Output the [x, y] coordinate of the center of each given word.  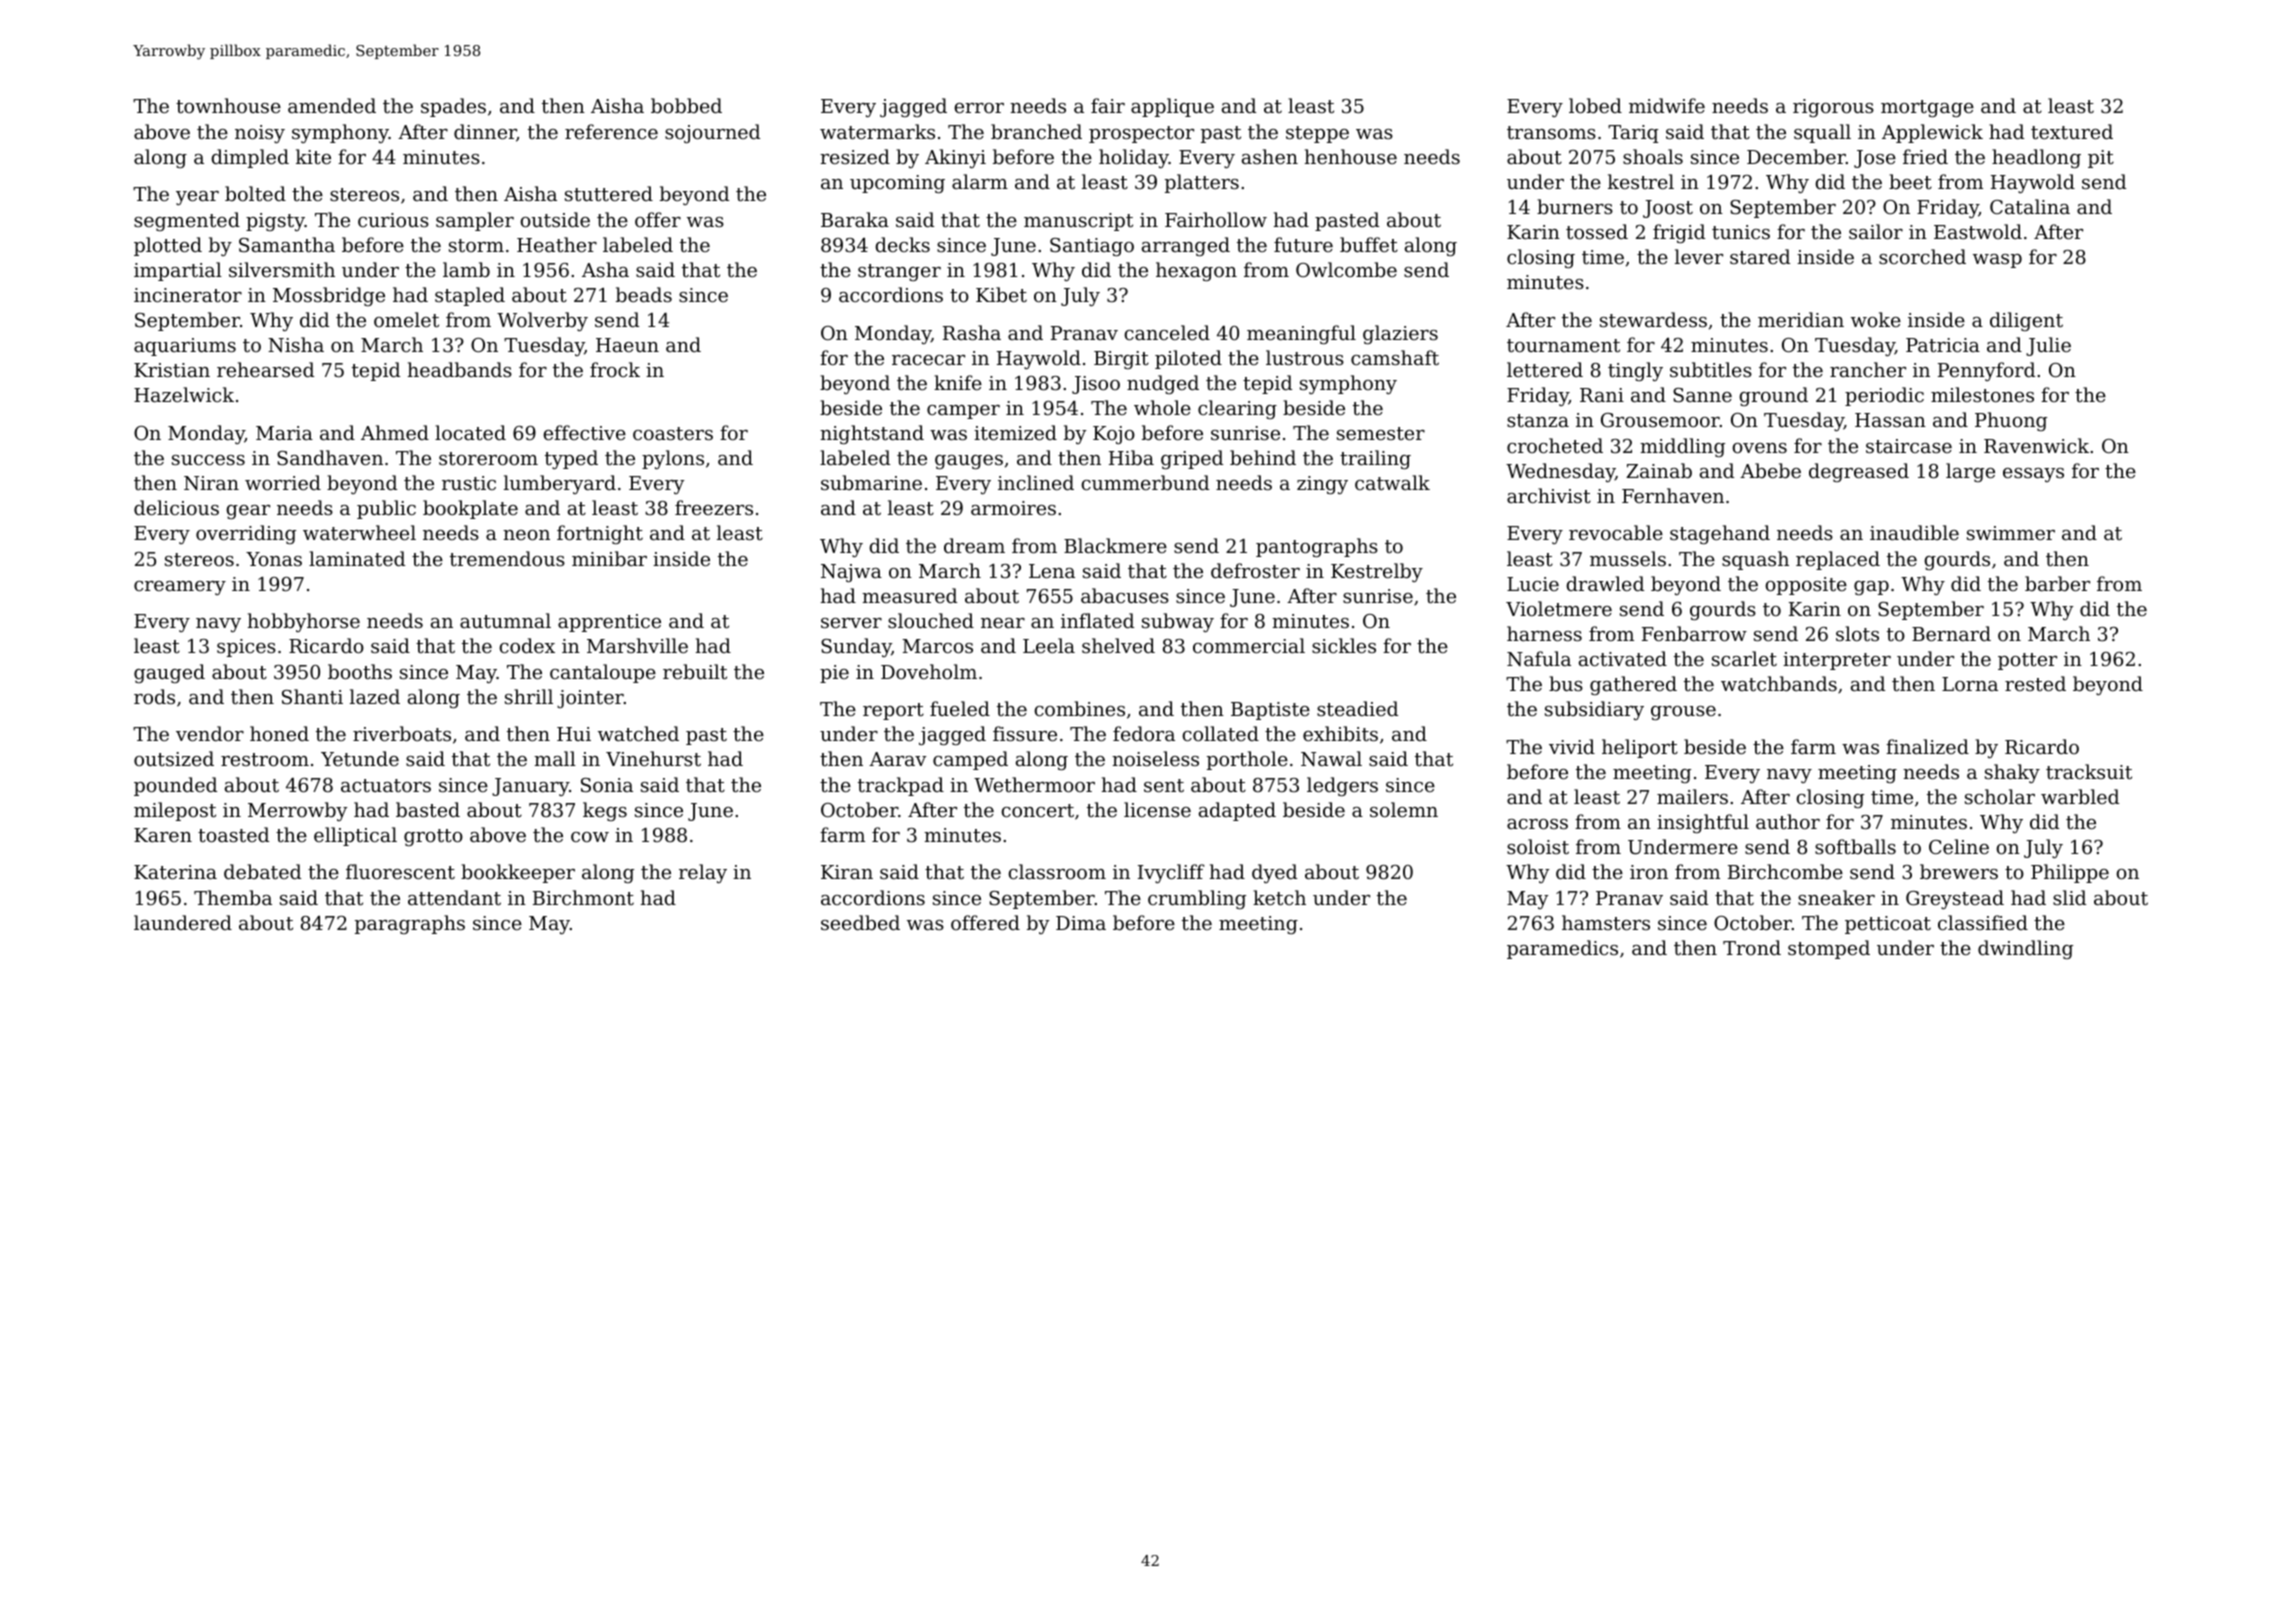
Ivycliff [1171, 873]
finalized [1927, 746]
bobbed [686, 105]
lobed [1595, 105]
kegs [605, 811]
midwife [1667, 105]
